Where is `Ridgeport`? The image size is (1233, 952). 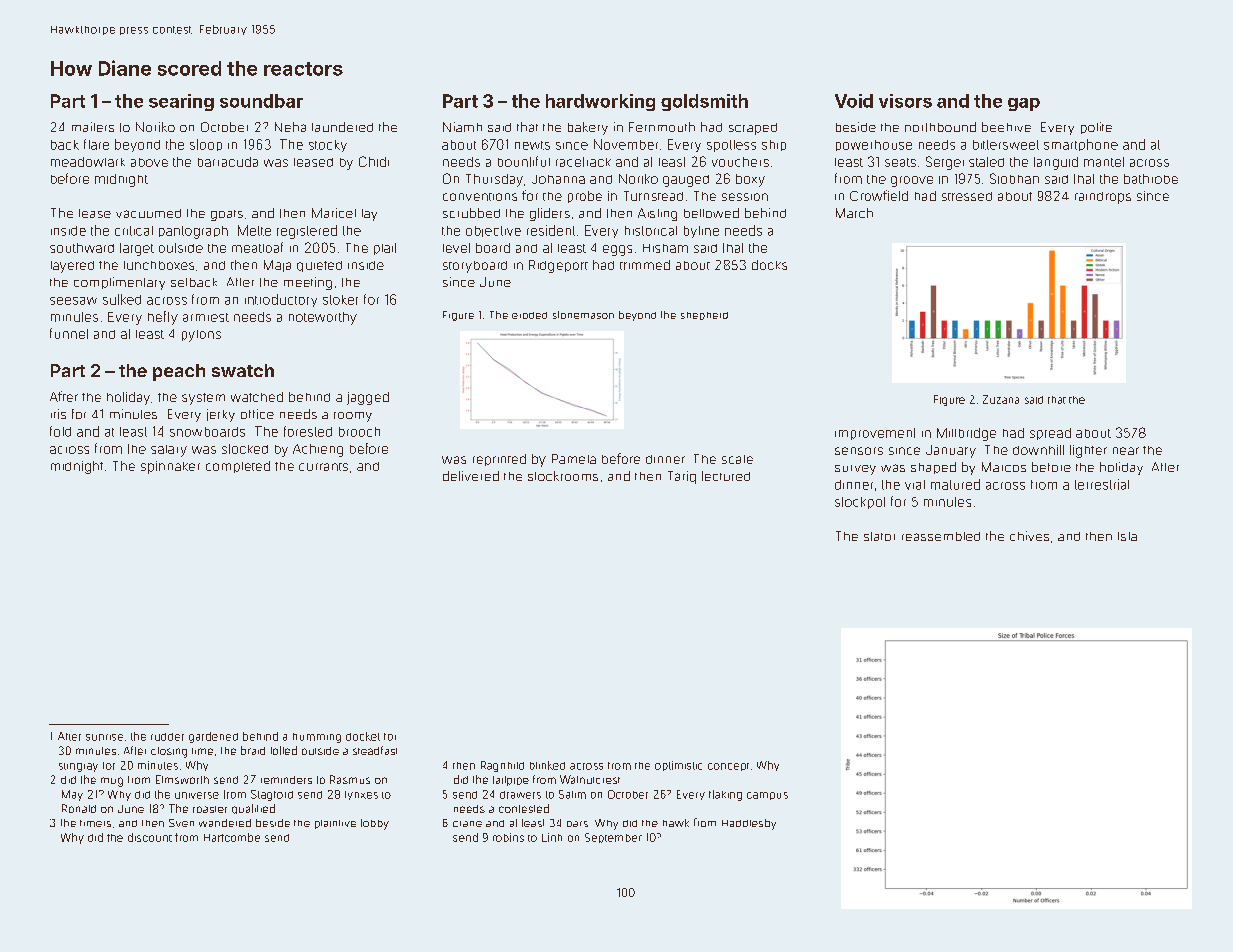 Ridgeport is located at coordinates (558, 266).
